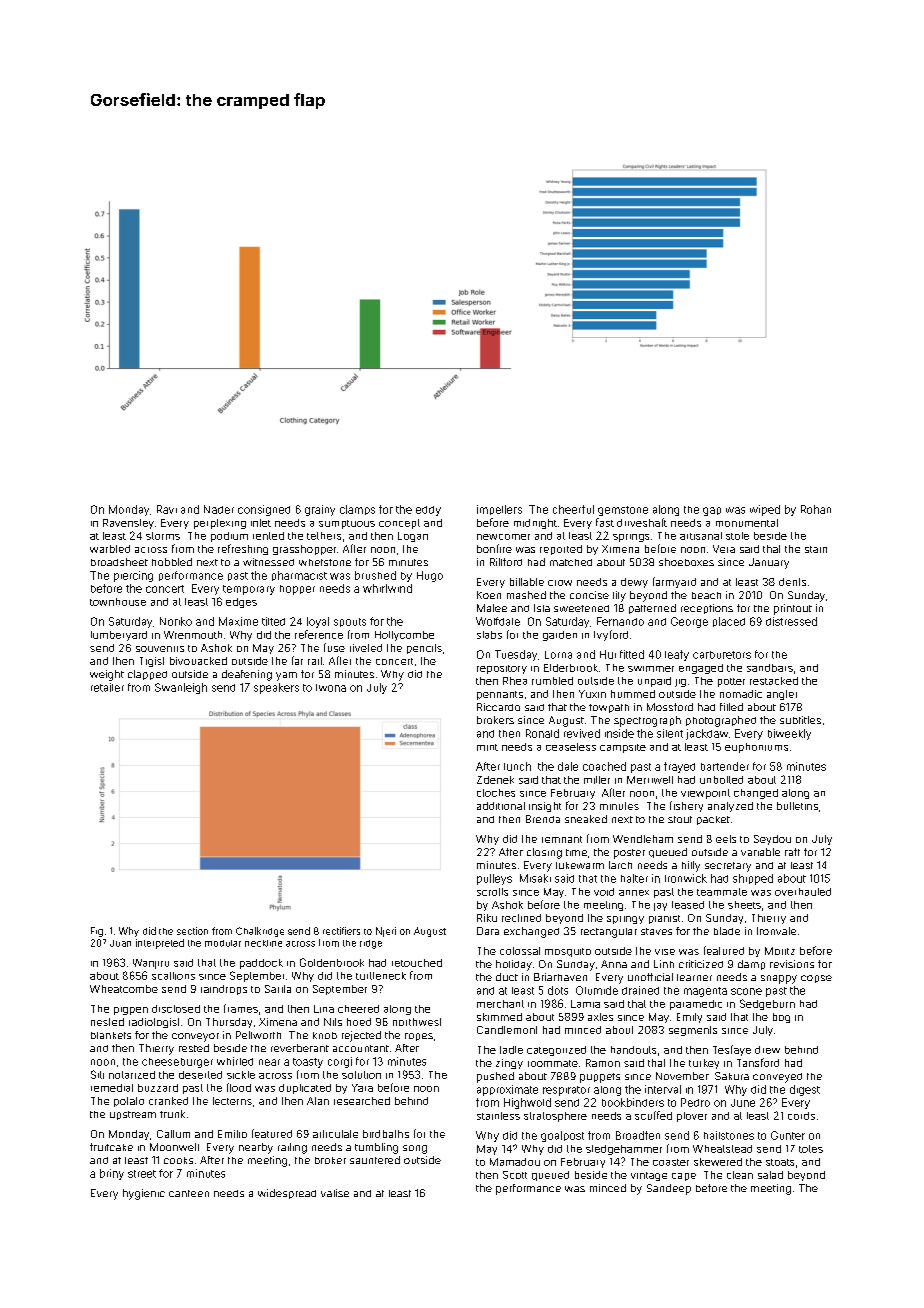  I want to click on towpath, so click(609, 708).
